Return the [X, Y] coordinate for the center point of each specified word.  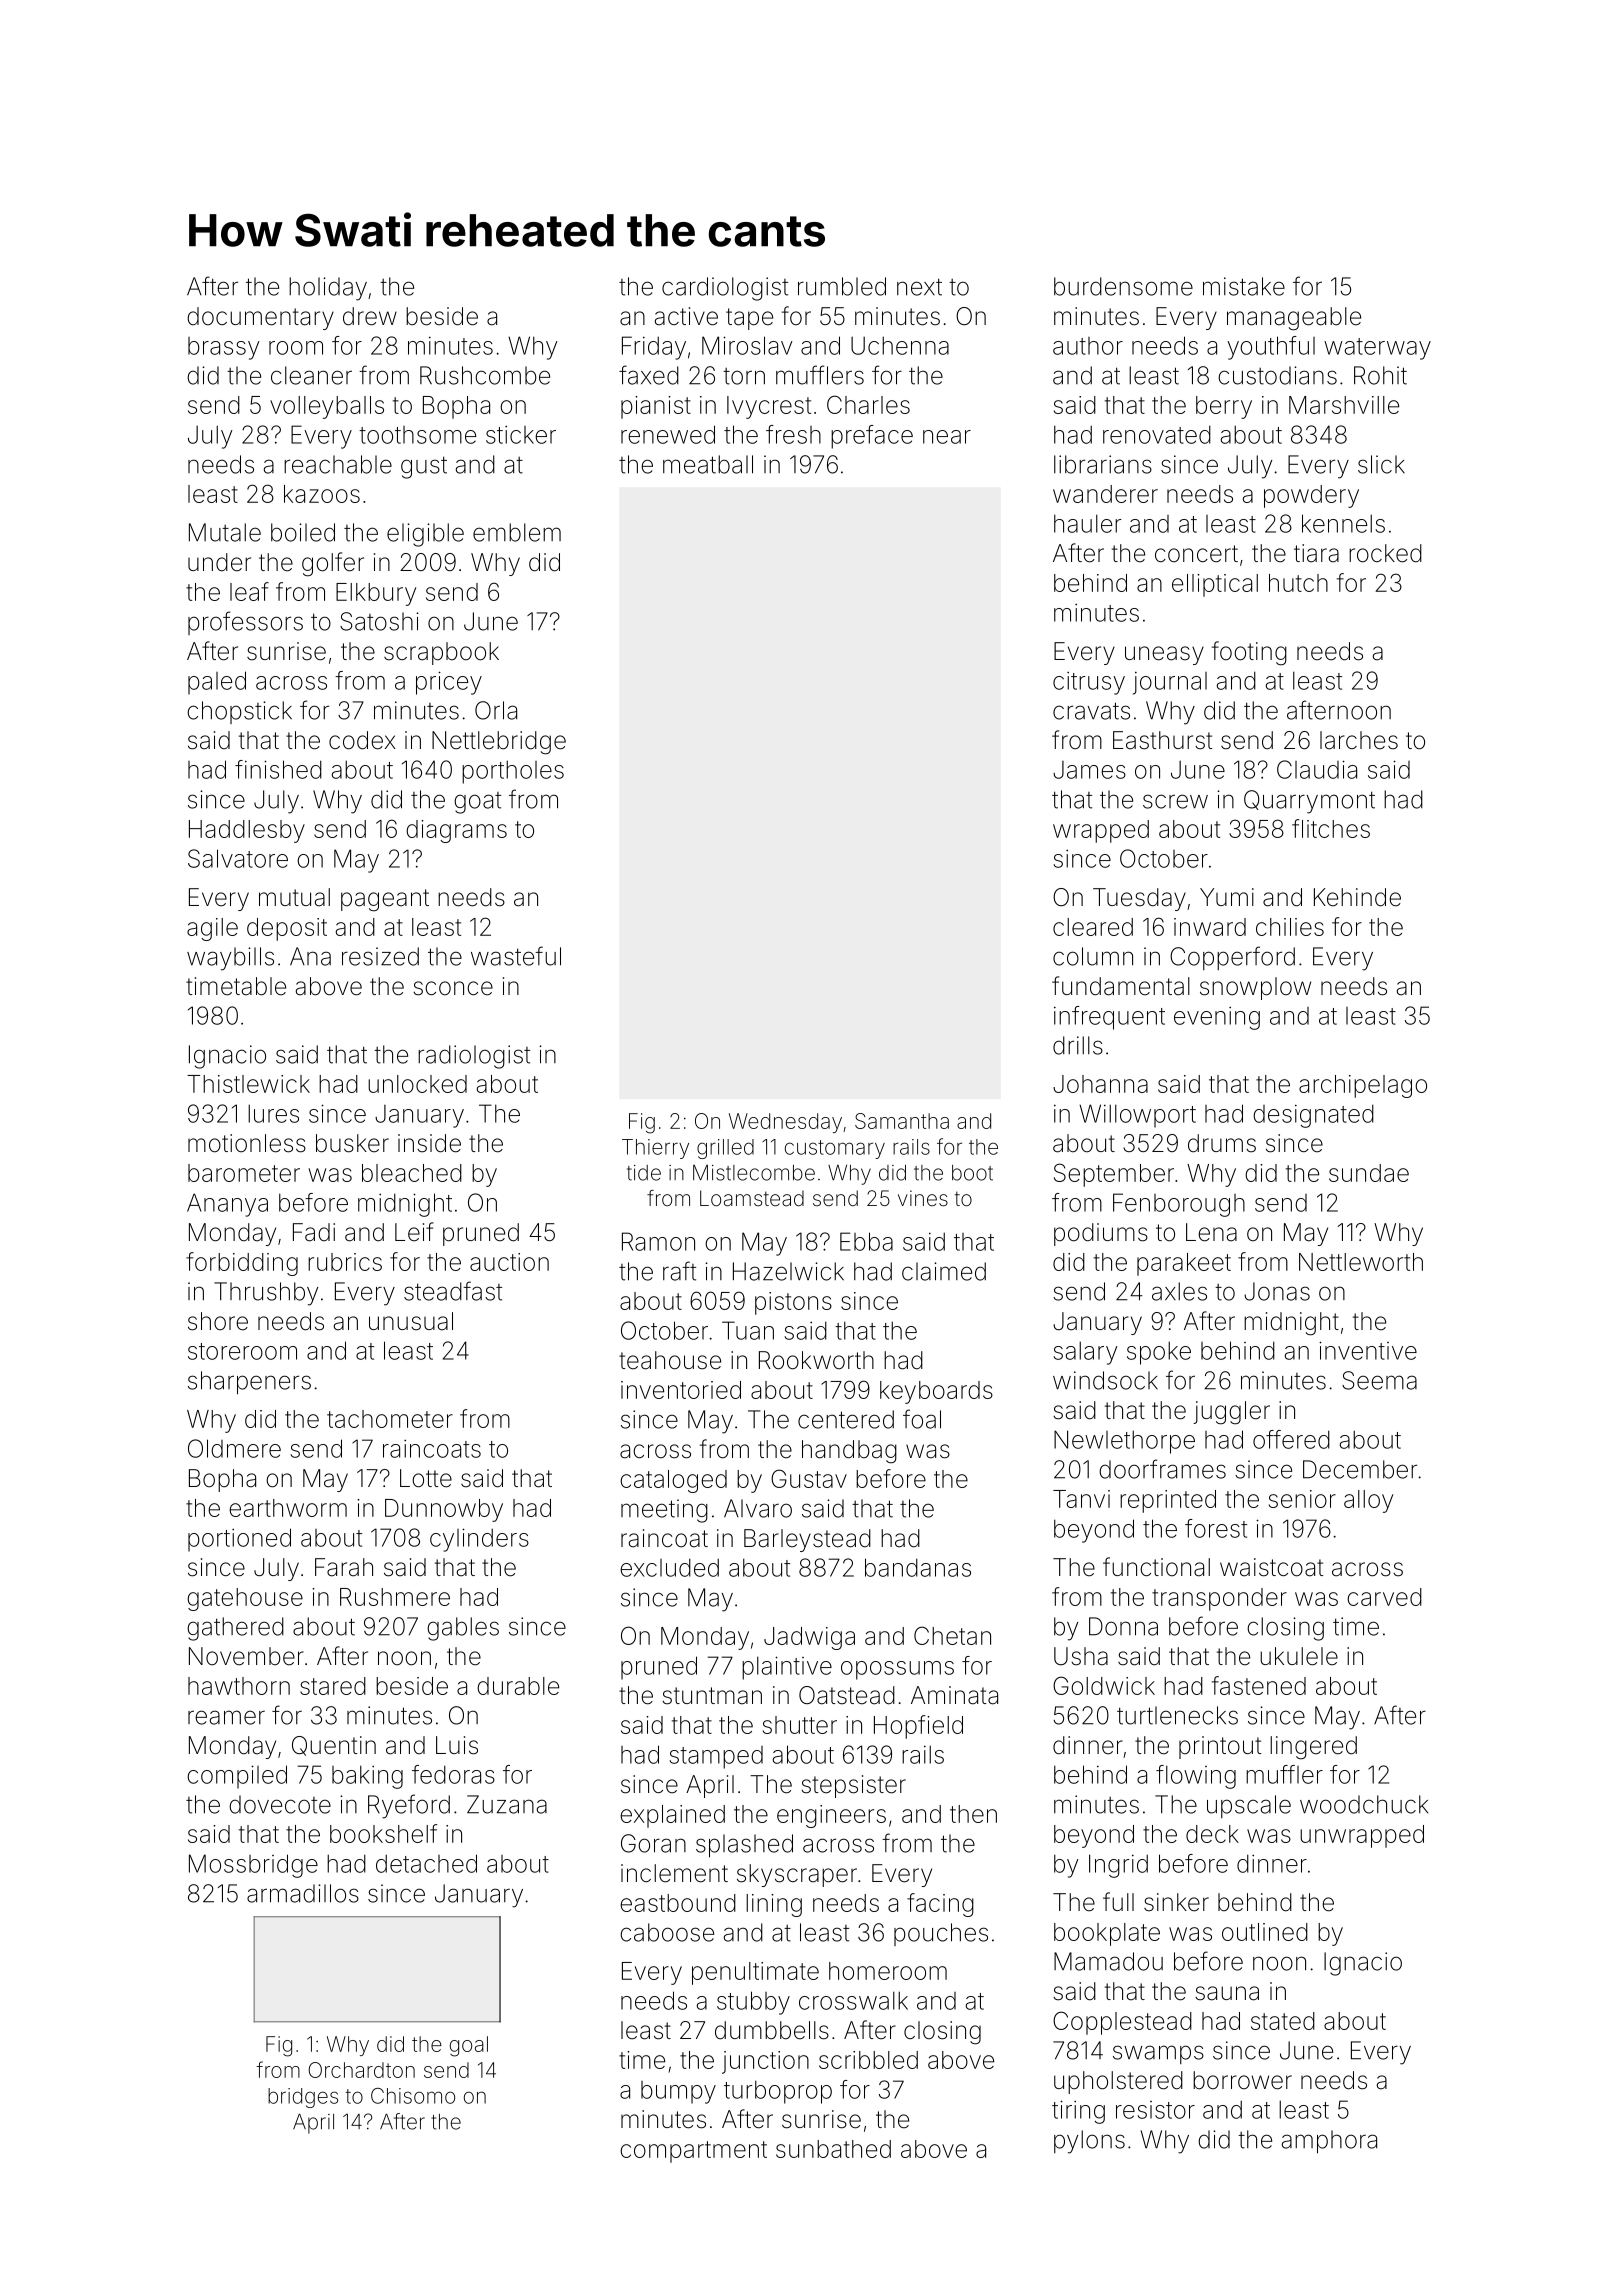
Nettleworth [1361, 1262]
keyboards [936, 1392]
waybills [230, 959]
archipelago [1363, 1086]
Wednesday [785, 1123]
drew [370, 316]
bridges [303, 2098]
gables [463, 1629]
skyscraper [797, 1875]
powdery [1311, 496]
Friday [654, 348]
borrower [1242, 2080]
